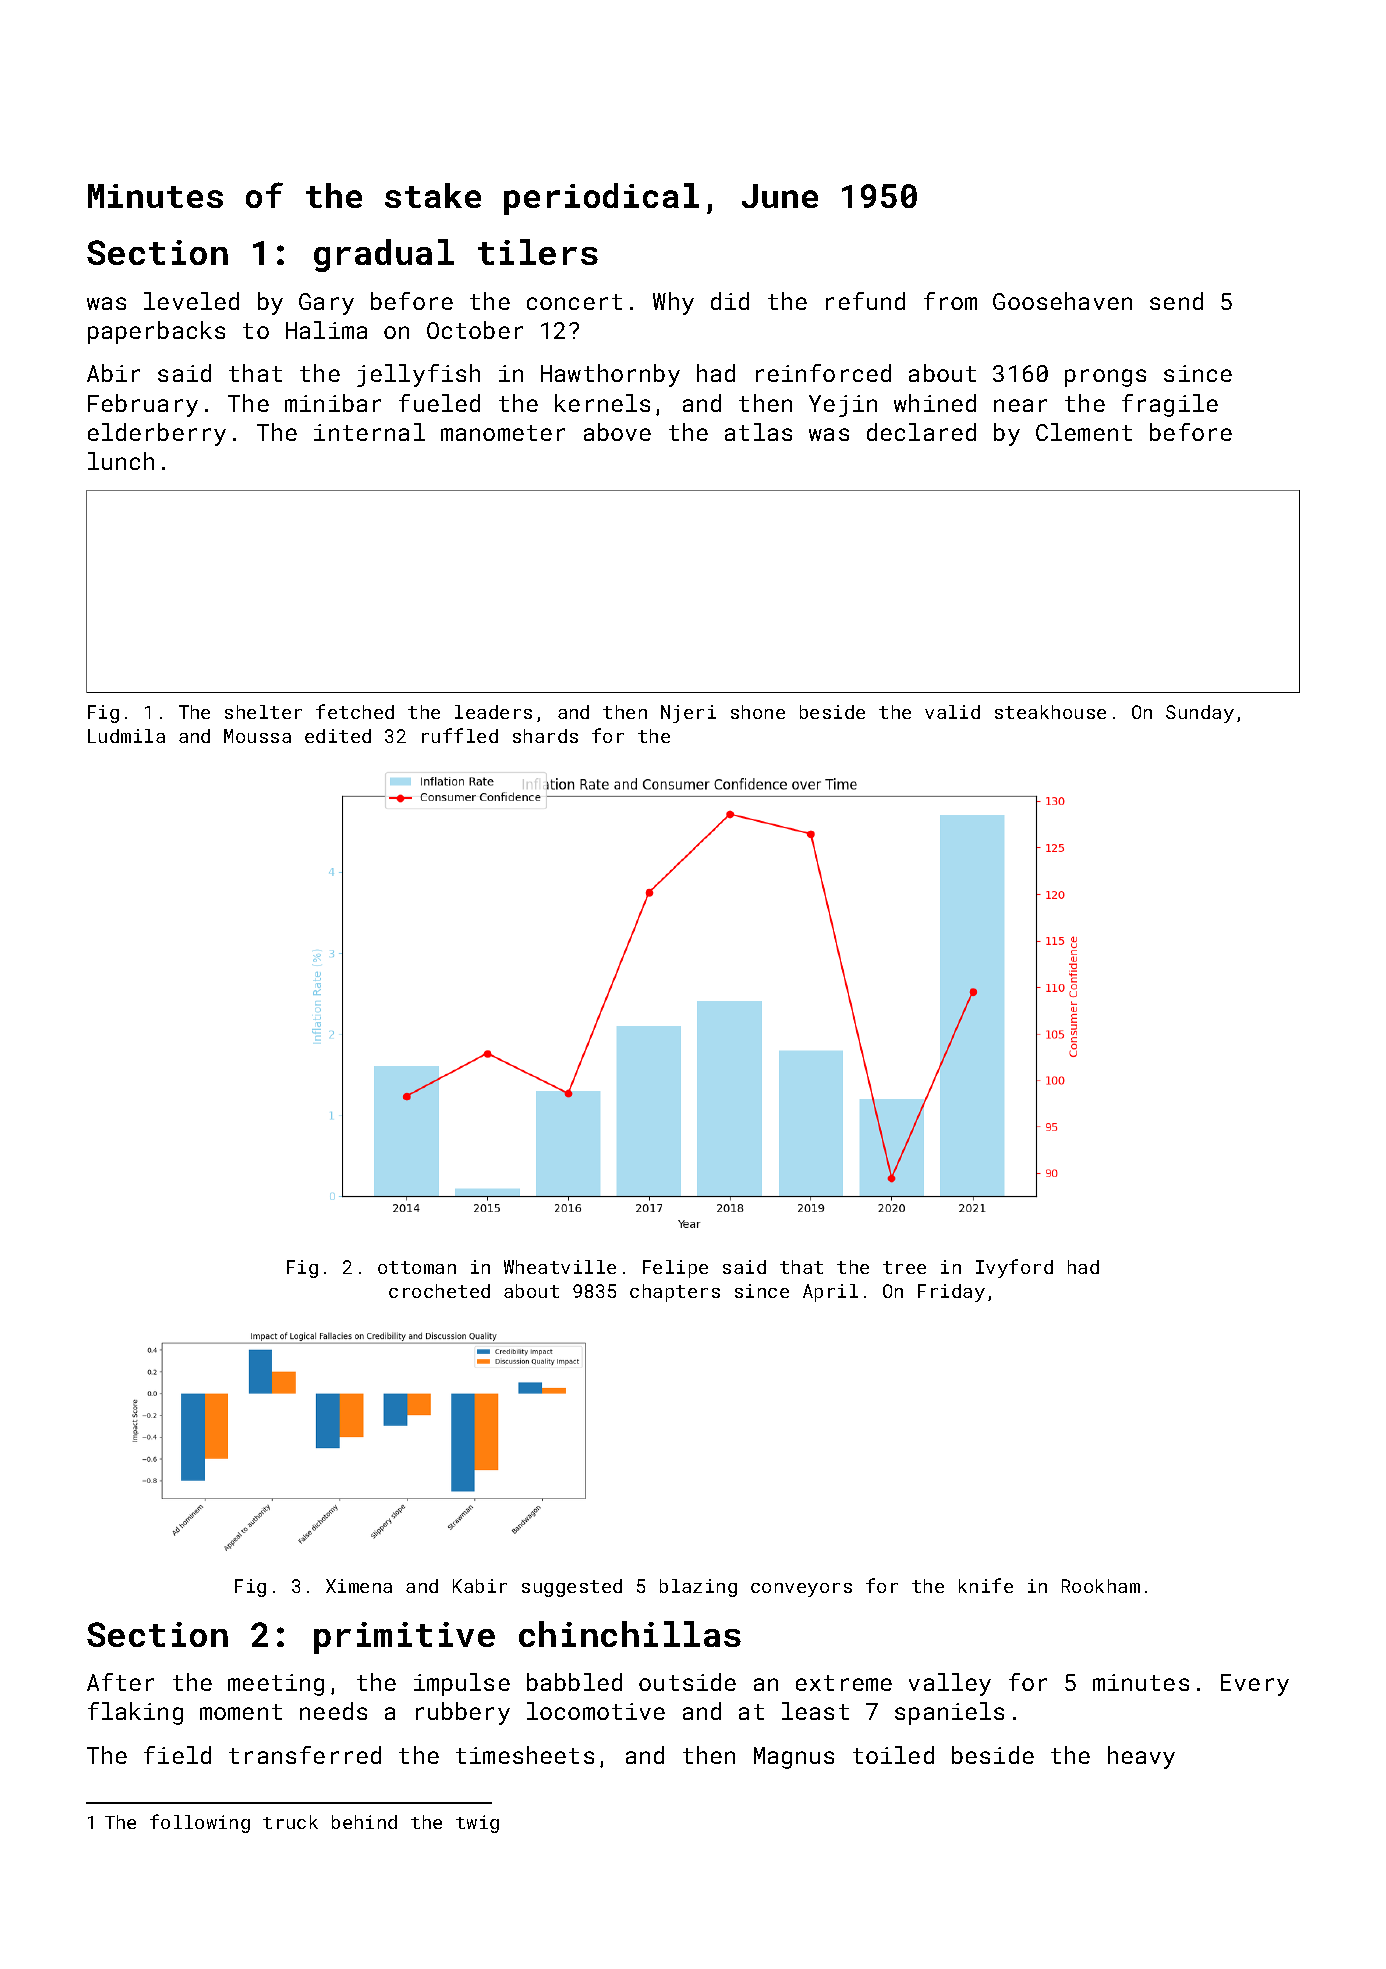  I want to click on ottoman, so click(417, 1267).
